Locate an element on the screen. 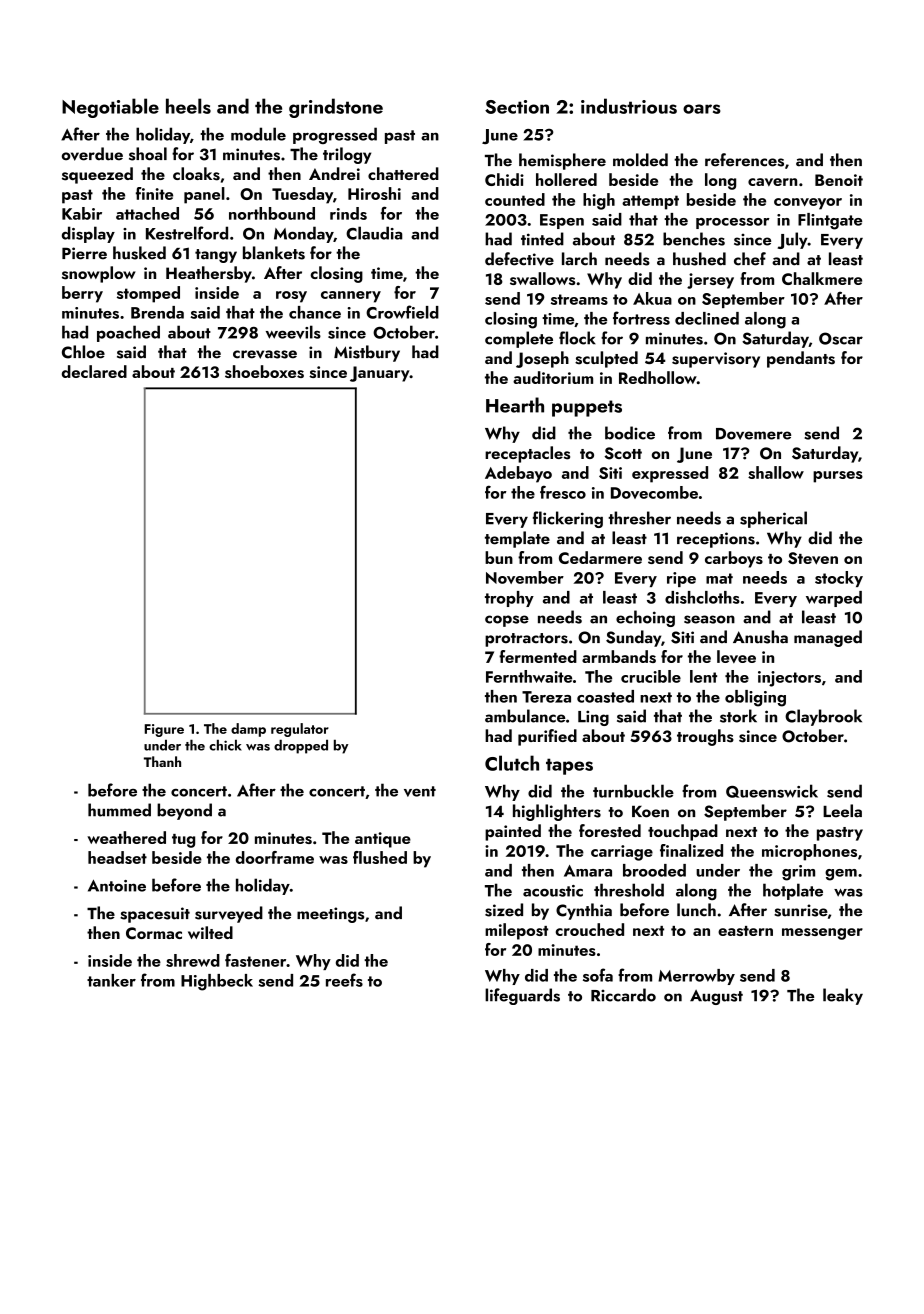 The height and width of the screenshot is (1314, 924). Negotiable is located at coordinates (110, 108).
